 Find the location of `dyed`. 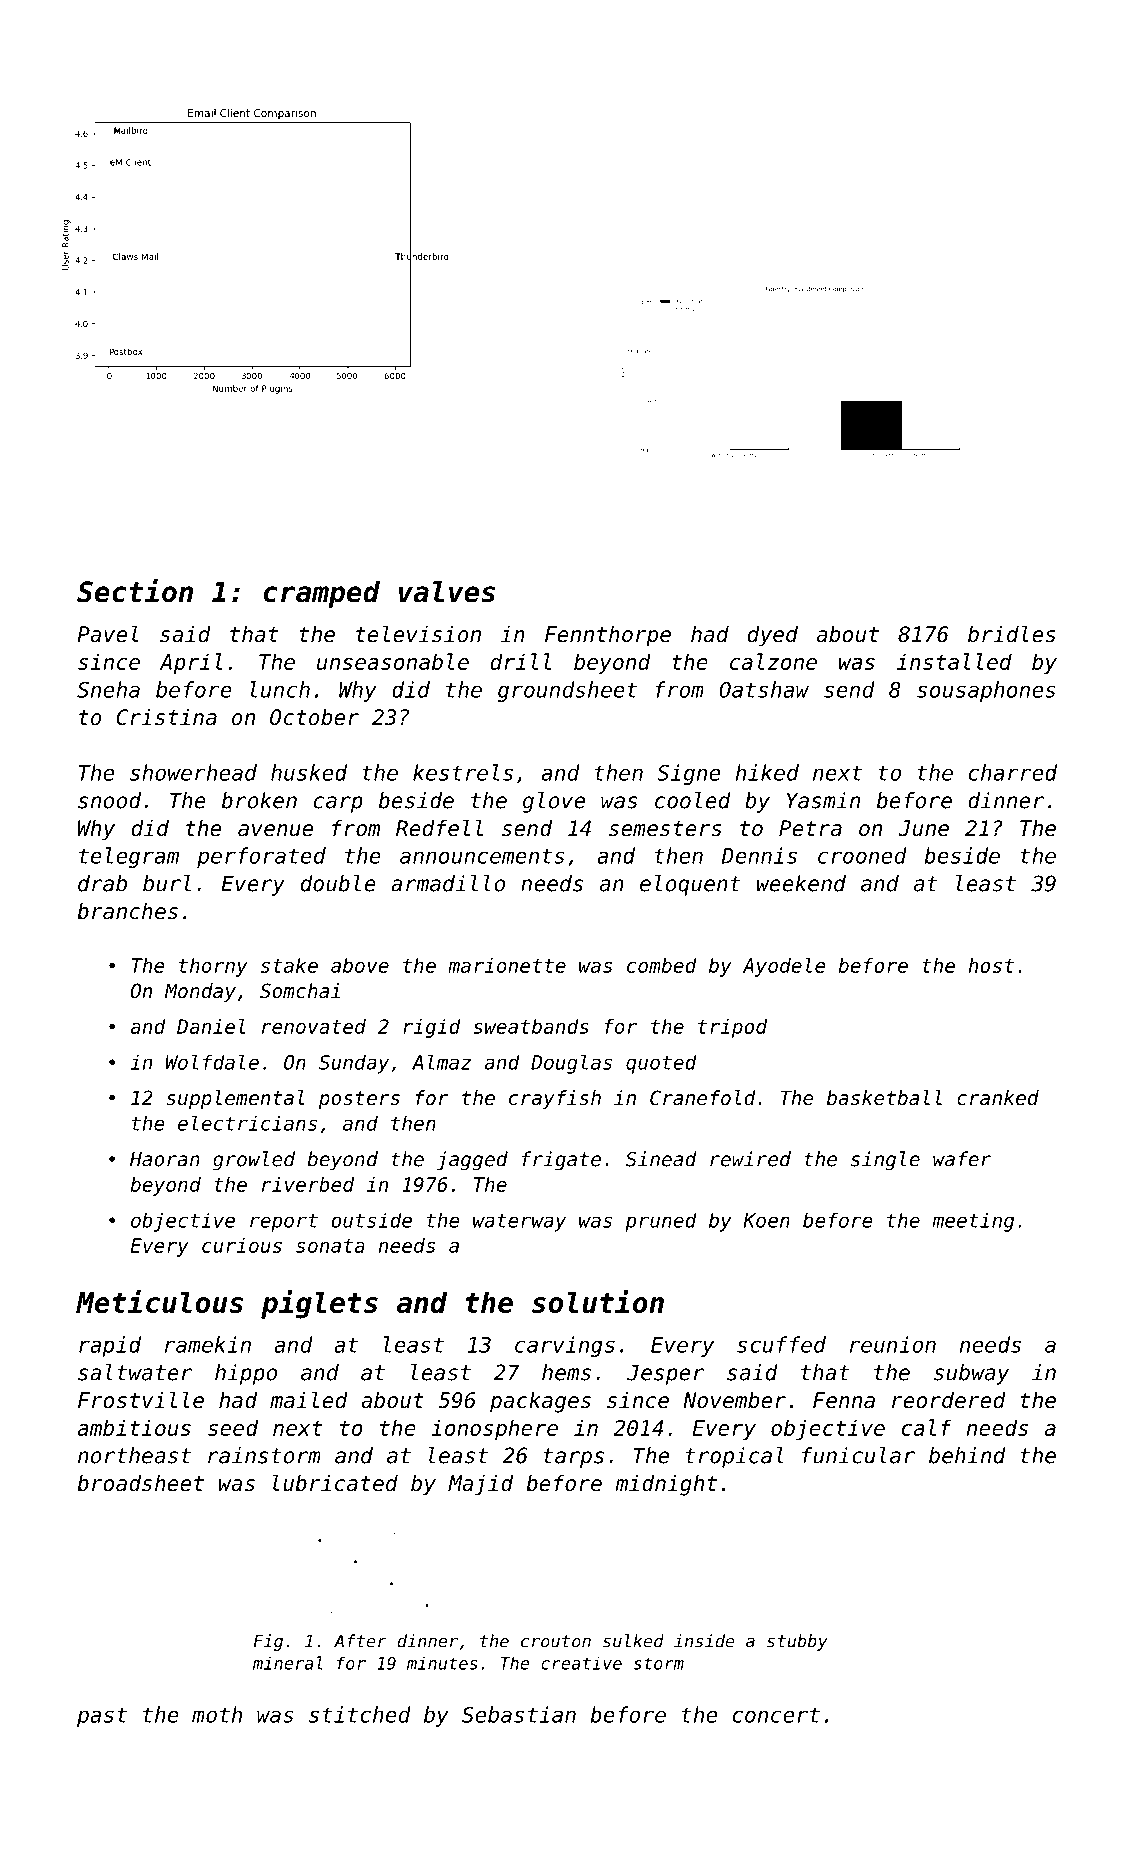

dyed is located at coordinates (773, 636).
